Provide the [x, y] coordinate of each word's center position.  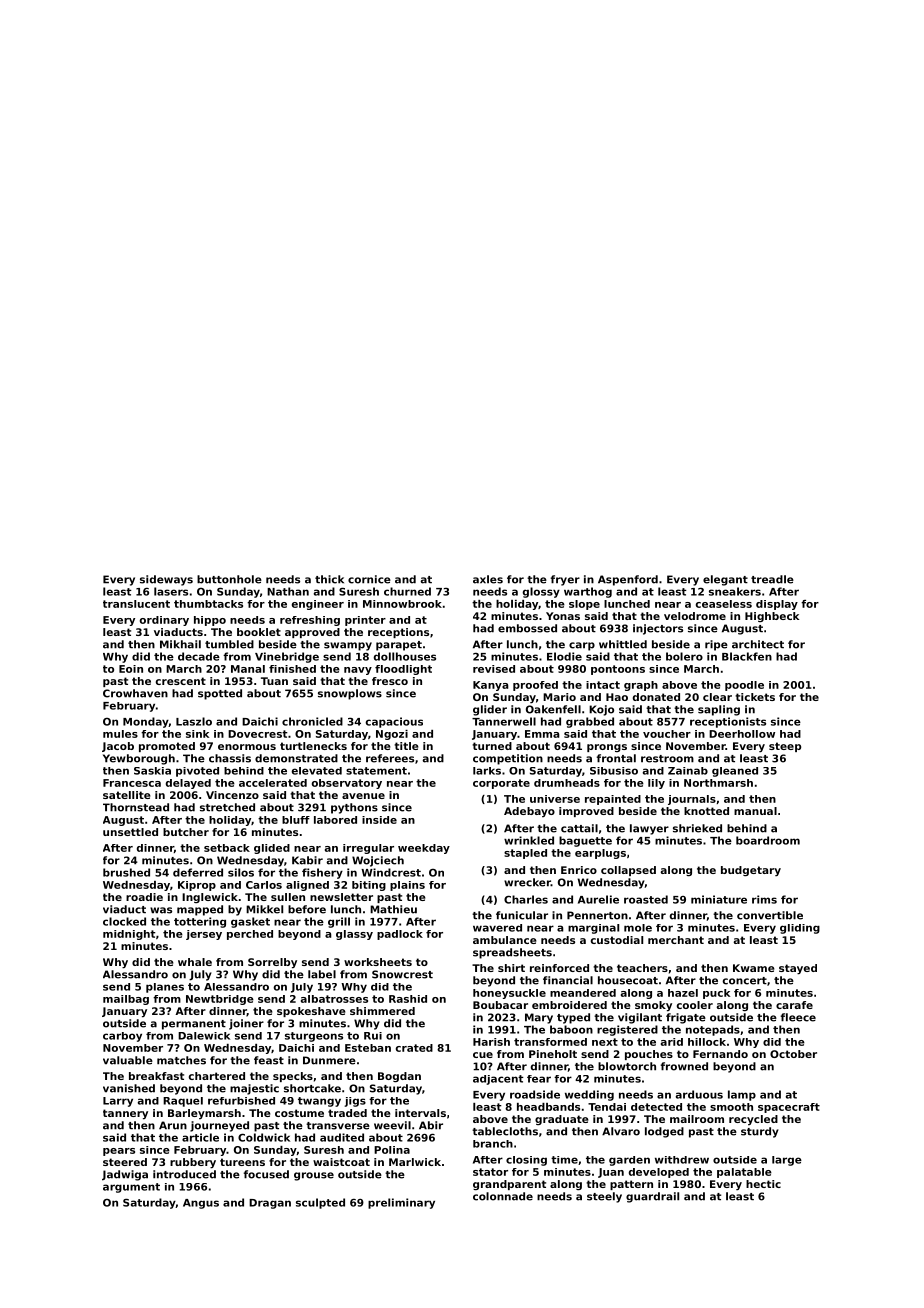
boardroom [768, 840]
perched [250, 935]
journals [692, 800]
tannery [125, 1114]
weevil [392, 1125]
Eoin [131, 669]
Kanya [491, 686]
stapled [525, 854]
